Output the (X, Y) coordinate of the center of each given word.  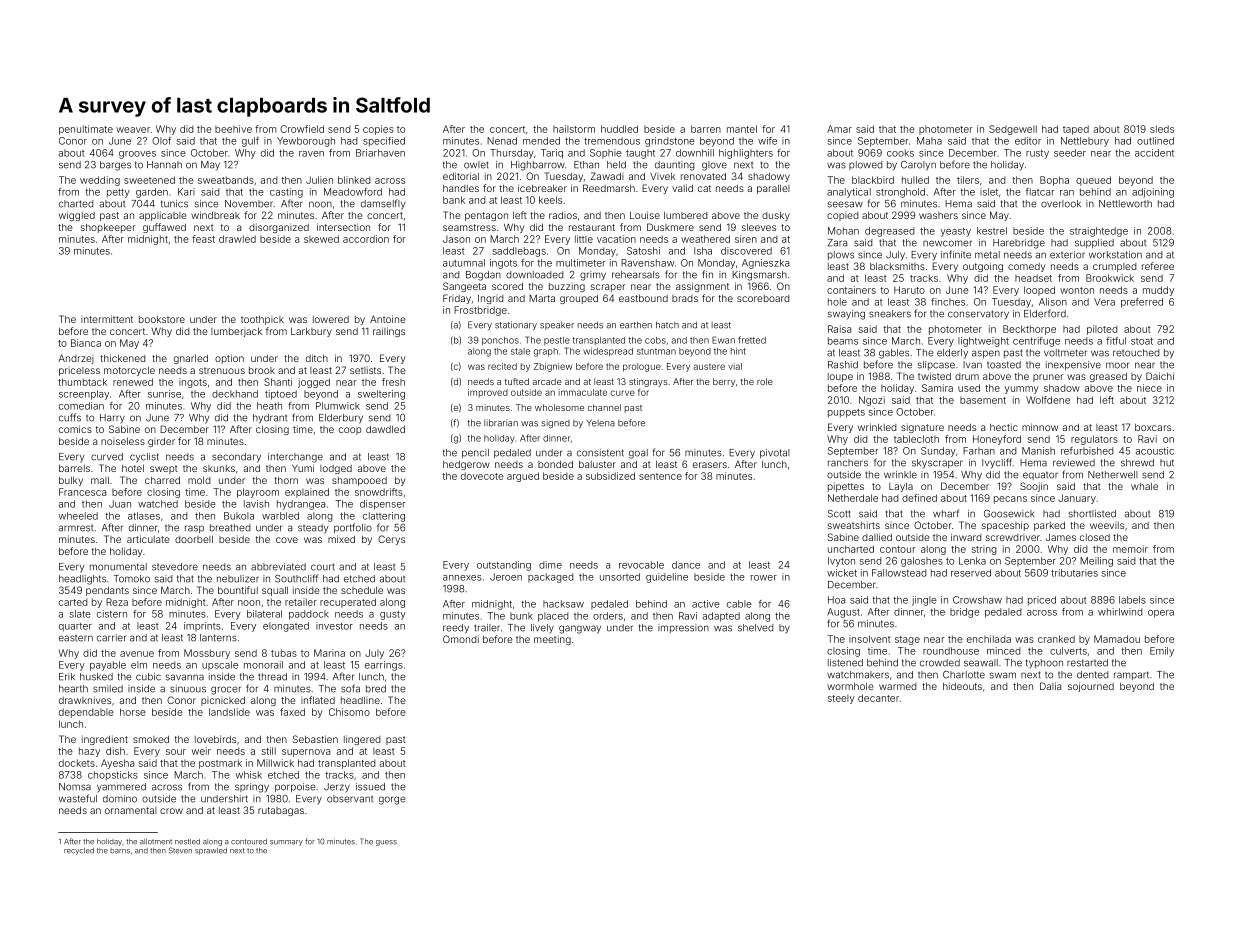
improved (488, 393)
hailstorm (574, 129)
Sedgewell (1013, 130)
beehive (233, 129)
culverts (1068, 651)
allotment (156, 842)
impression (683, 628)
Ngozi (872, 401)
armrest (76, 528)
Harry (112, 419)
